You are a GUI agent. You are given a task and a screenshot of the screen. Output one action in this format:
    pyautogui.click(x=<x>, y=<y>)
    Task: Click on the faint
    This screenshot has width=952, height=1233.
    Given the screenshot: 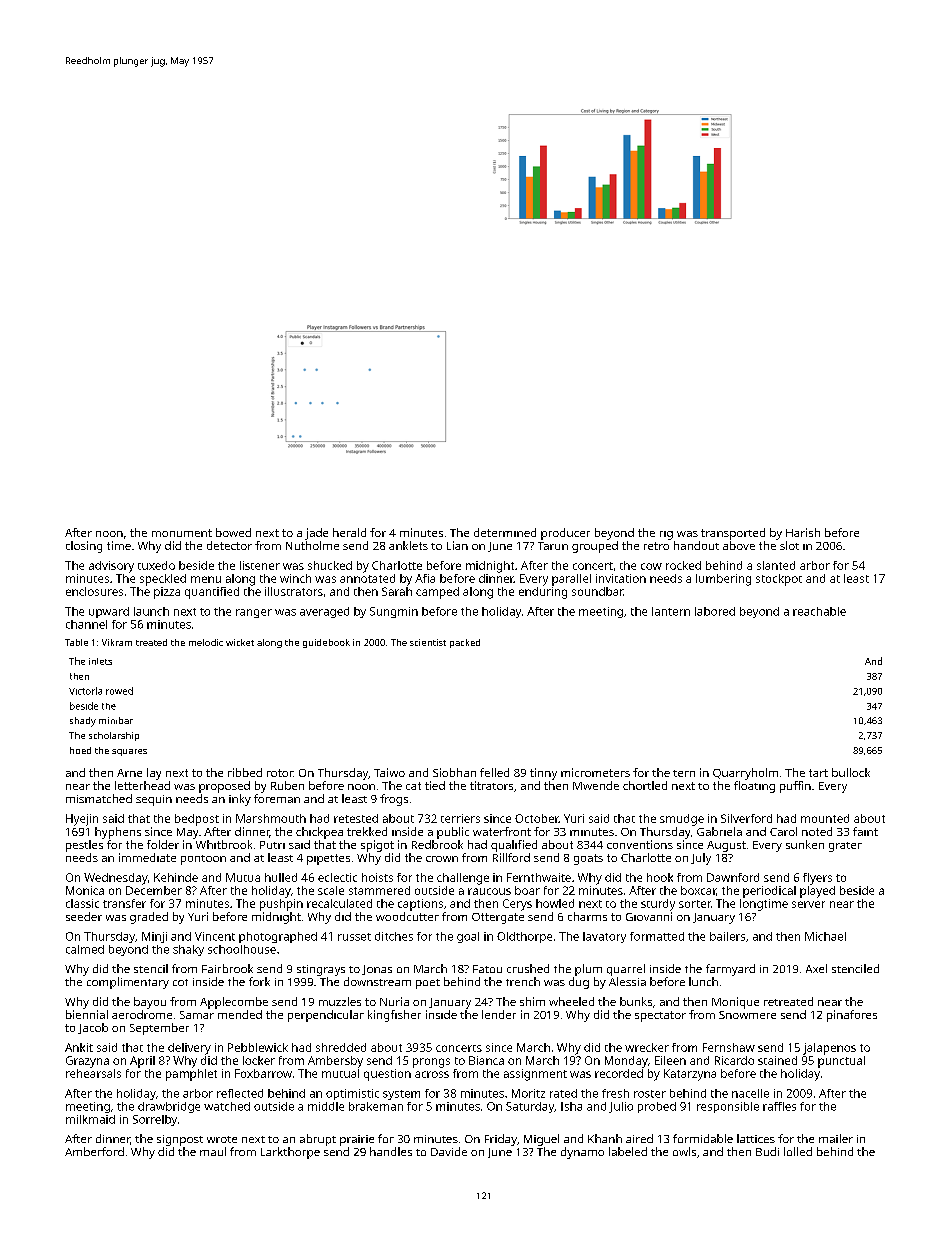 What is the action you would take?
    pyautogui.click(x=865, y=831)
